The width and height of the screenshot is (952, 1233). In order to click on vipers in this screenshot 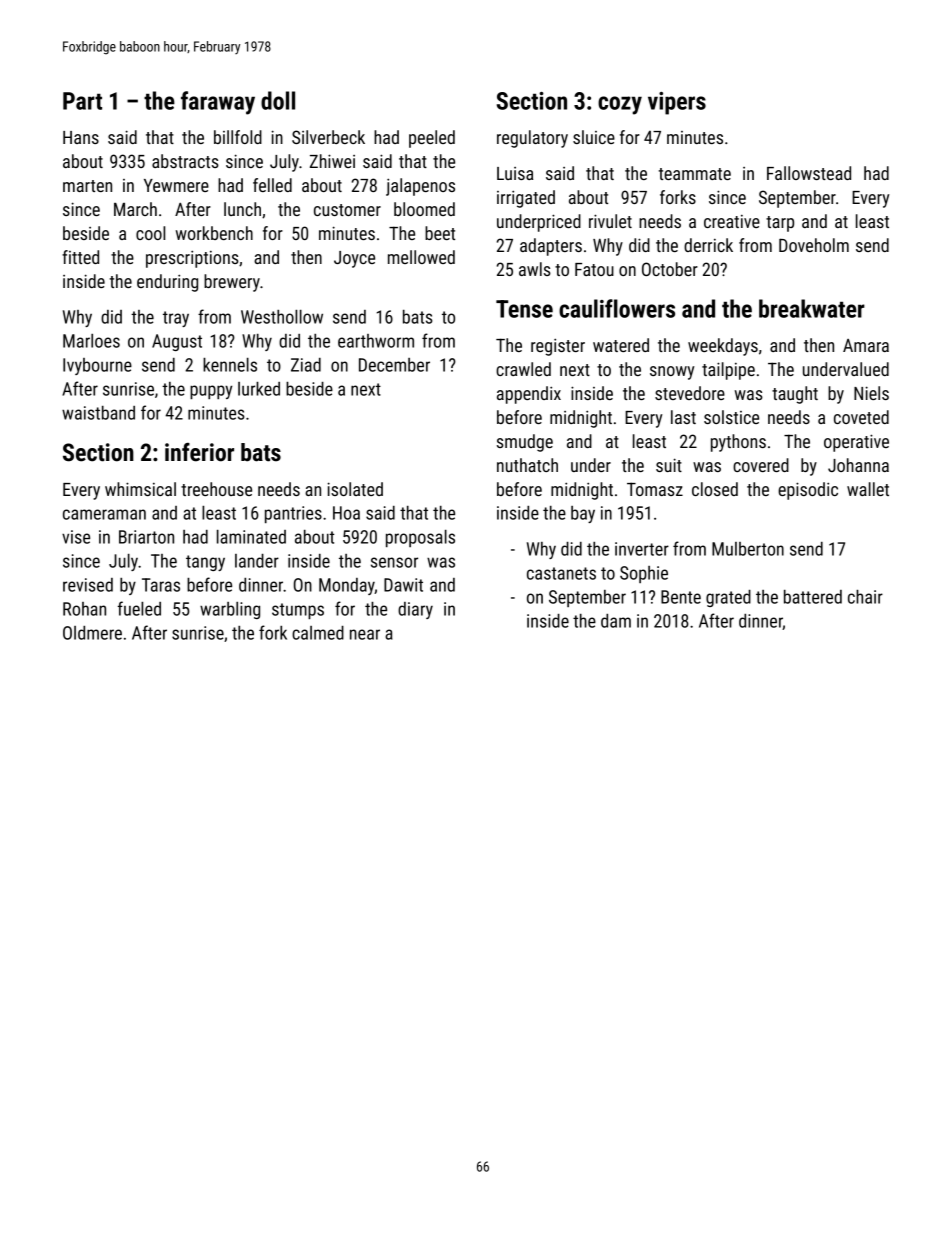, I will do `click(677, 103)`.
